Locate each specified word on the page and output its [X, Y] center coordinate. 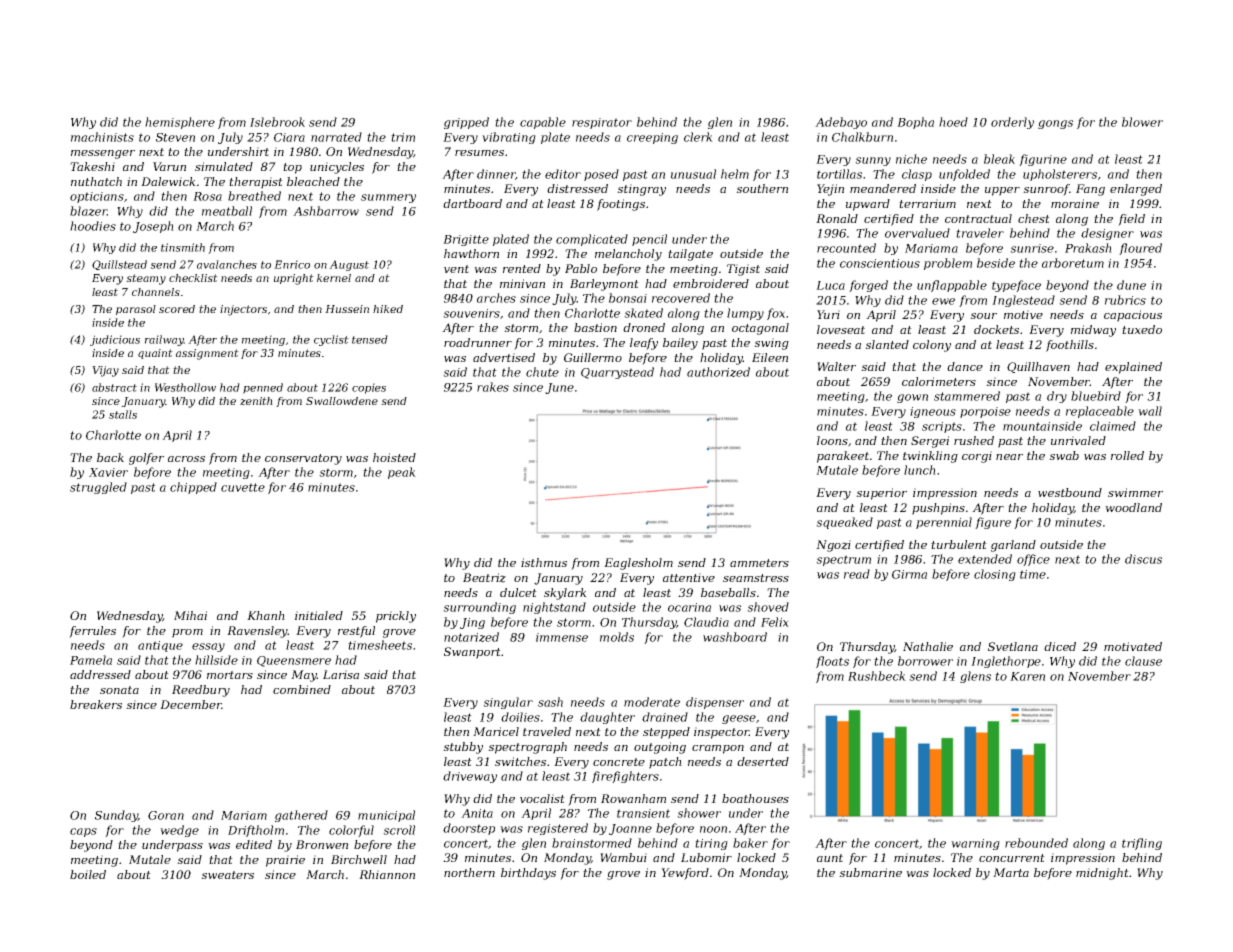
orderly [1012, 123]
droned [644, 327]
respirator [602, 123]
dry [1057, 397]
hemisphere [180, 123]
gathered [301, 816]
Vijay [105, 371]
